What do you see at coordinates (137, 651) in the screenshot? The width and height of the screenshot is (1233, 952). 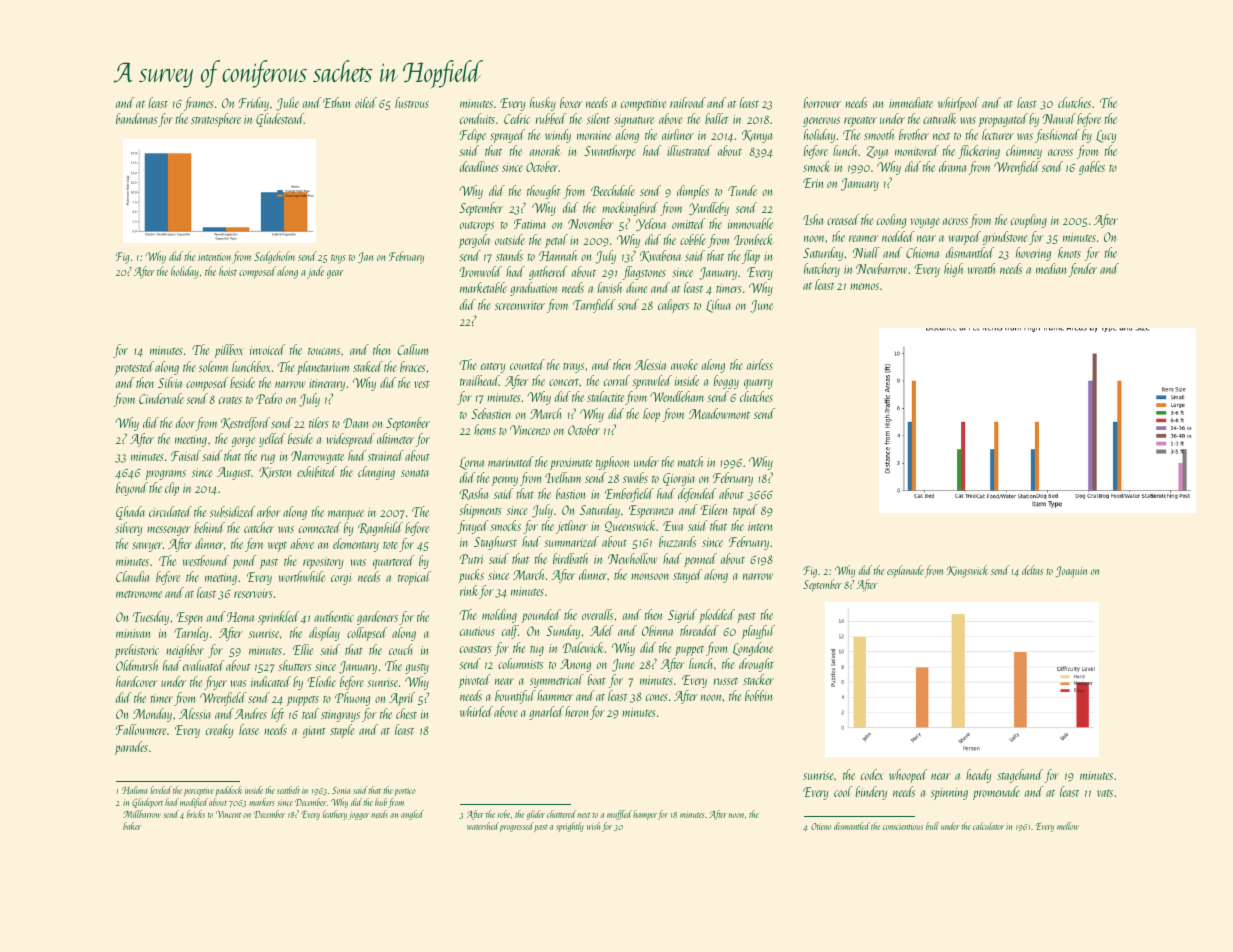 I see `prehistoric` at bounding box center [137, 651].
